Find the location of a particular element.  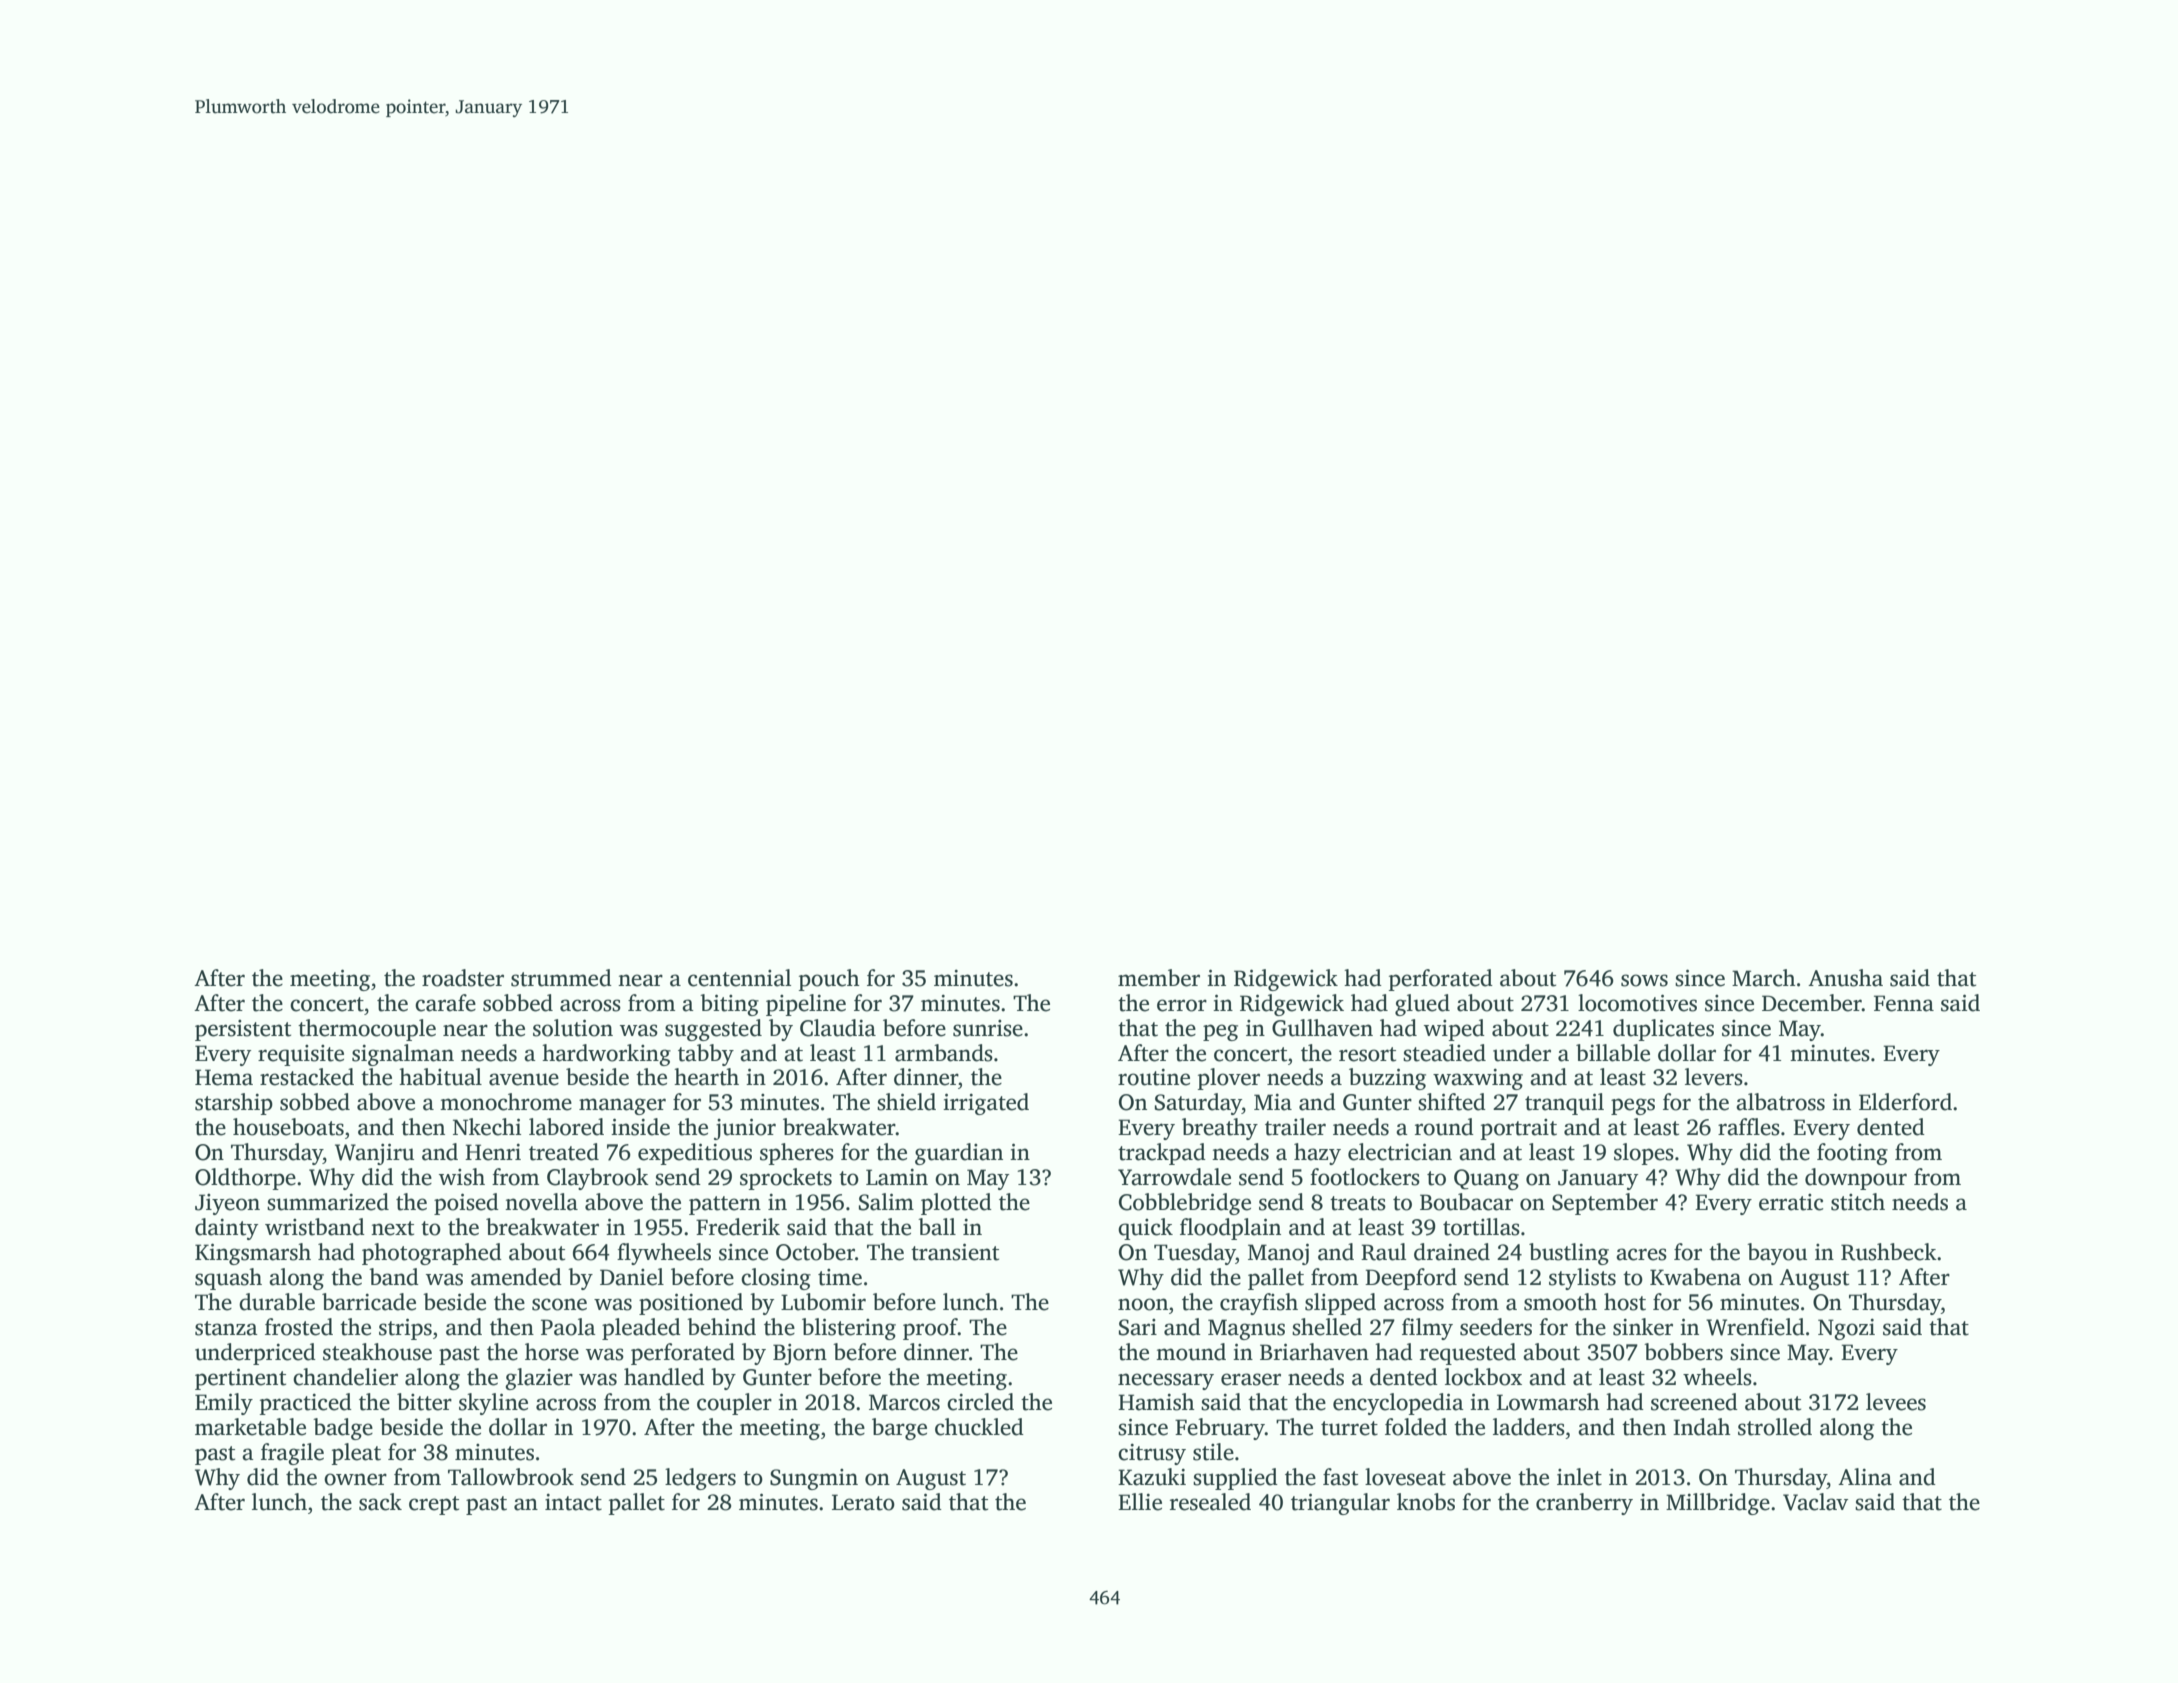

triangular is located at coordinates (1340, 1504).
